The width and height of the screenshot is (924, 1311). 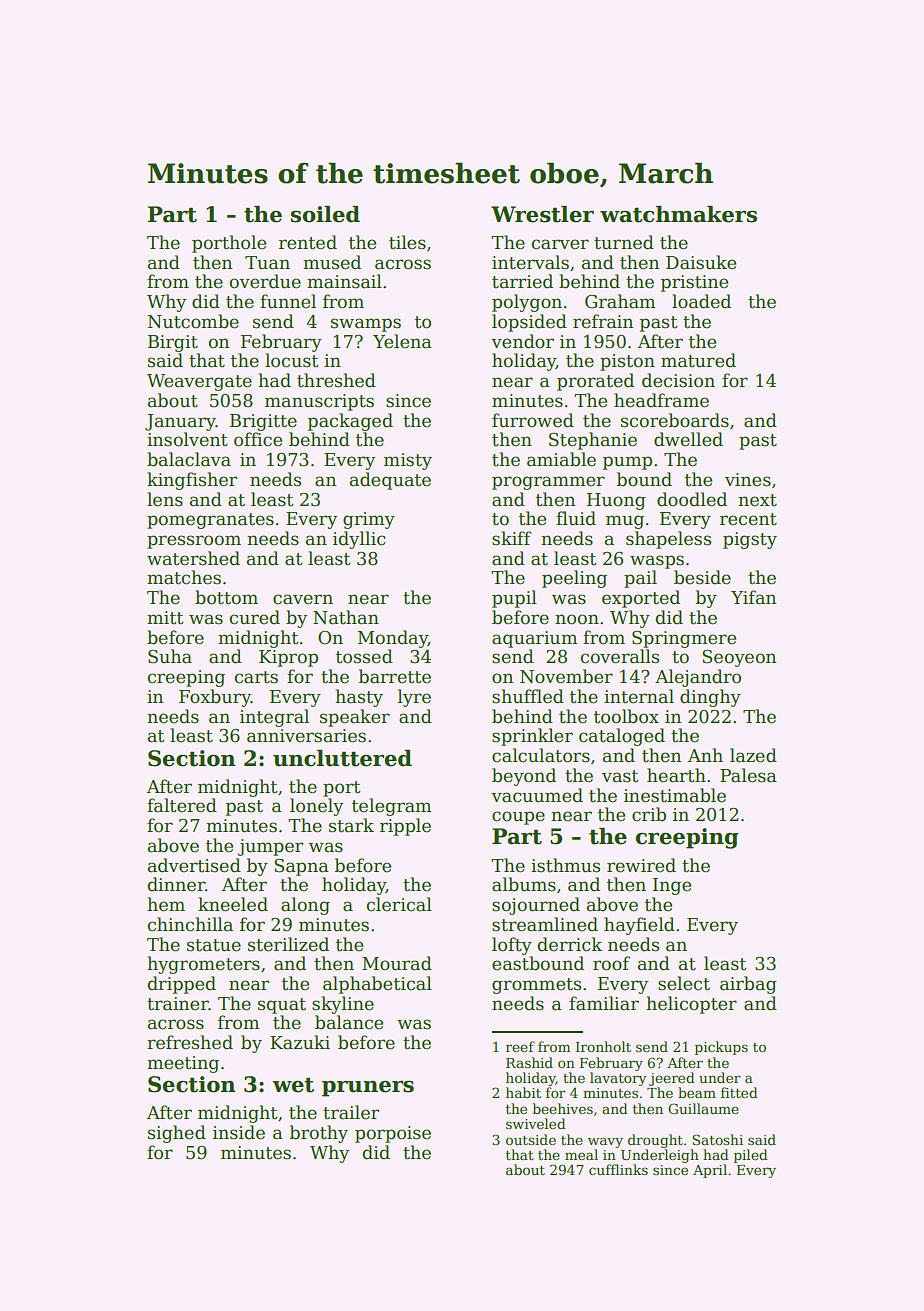 I want to click on furrowed, so click(x=533, y=420).
